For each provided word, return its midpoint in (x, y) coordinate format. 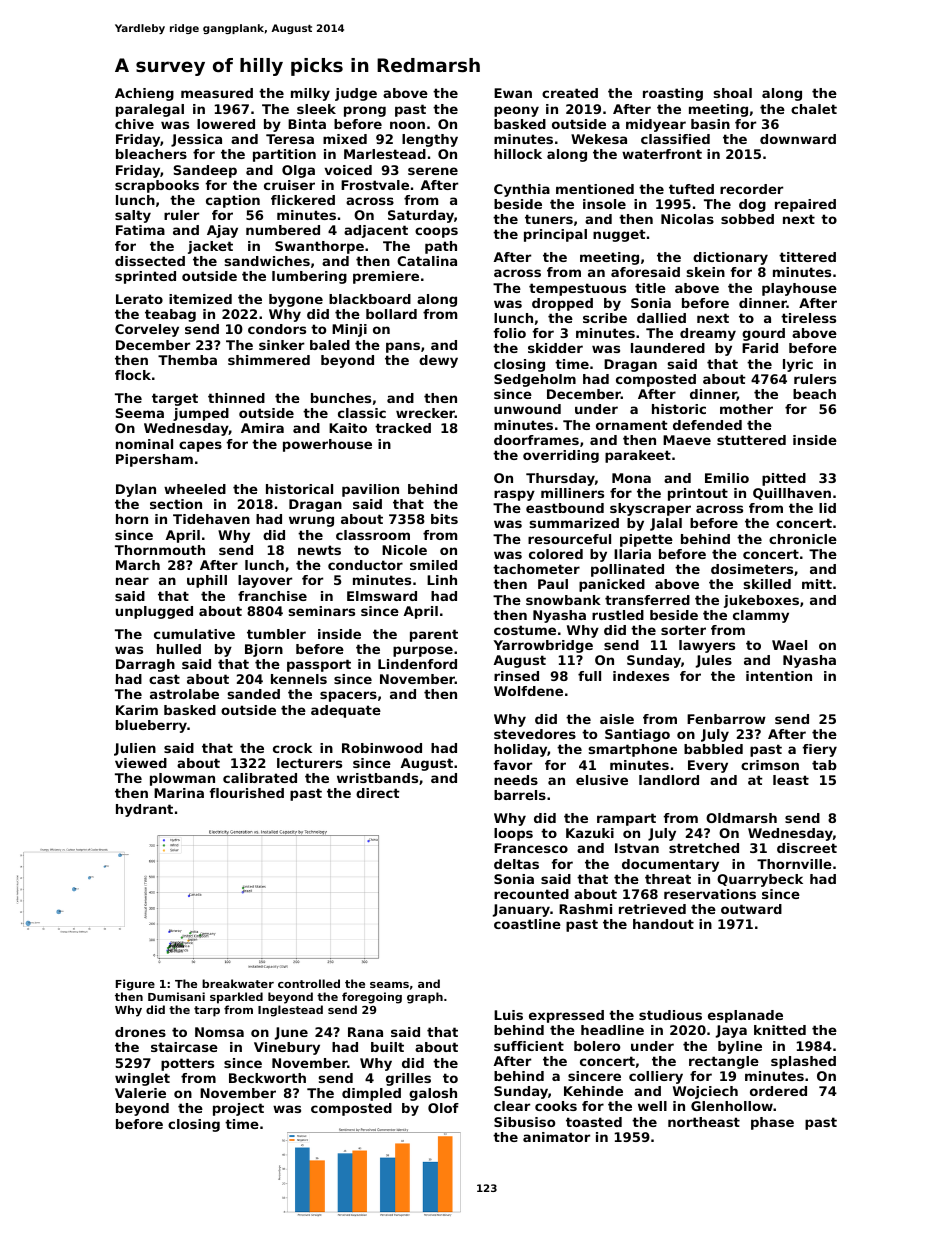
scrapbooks (157, 186)
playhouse (799, 289)
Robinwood (382, 748)
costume (525, 630)
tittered (807, 257)
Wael (789, 645)
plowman (182, 779)
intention (779, 676)
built (387, 1047)
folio (509, 333)
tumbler (276, 634)
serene (433, 171)
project (238, 1109)
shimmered (269, 360)
